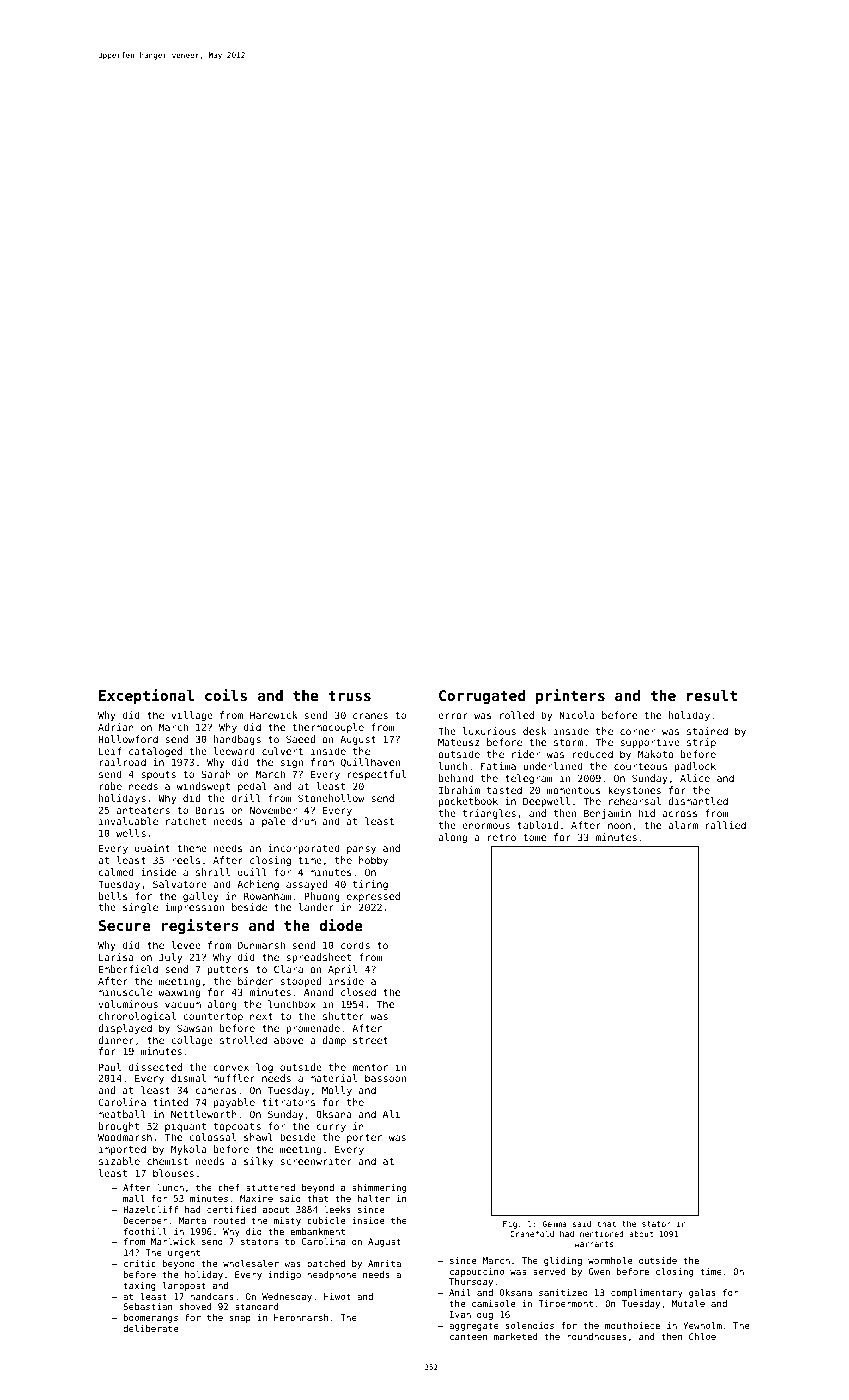 Image resolution: width=849 pixels, height=1400 pixels. I want to click on roundhouses, so click(597, 1336).
